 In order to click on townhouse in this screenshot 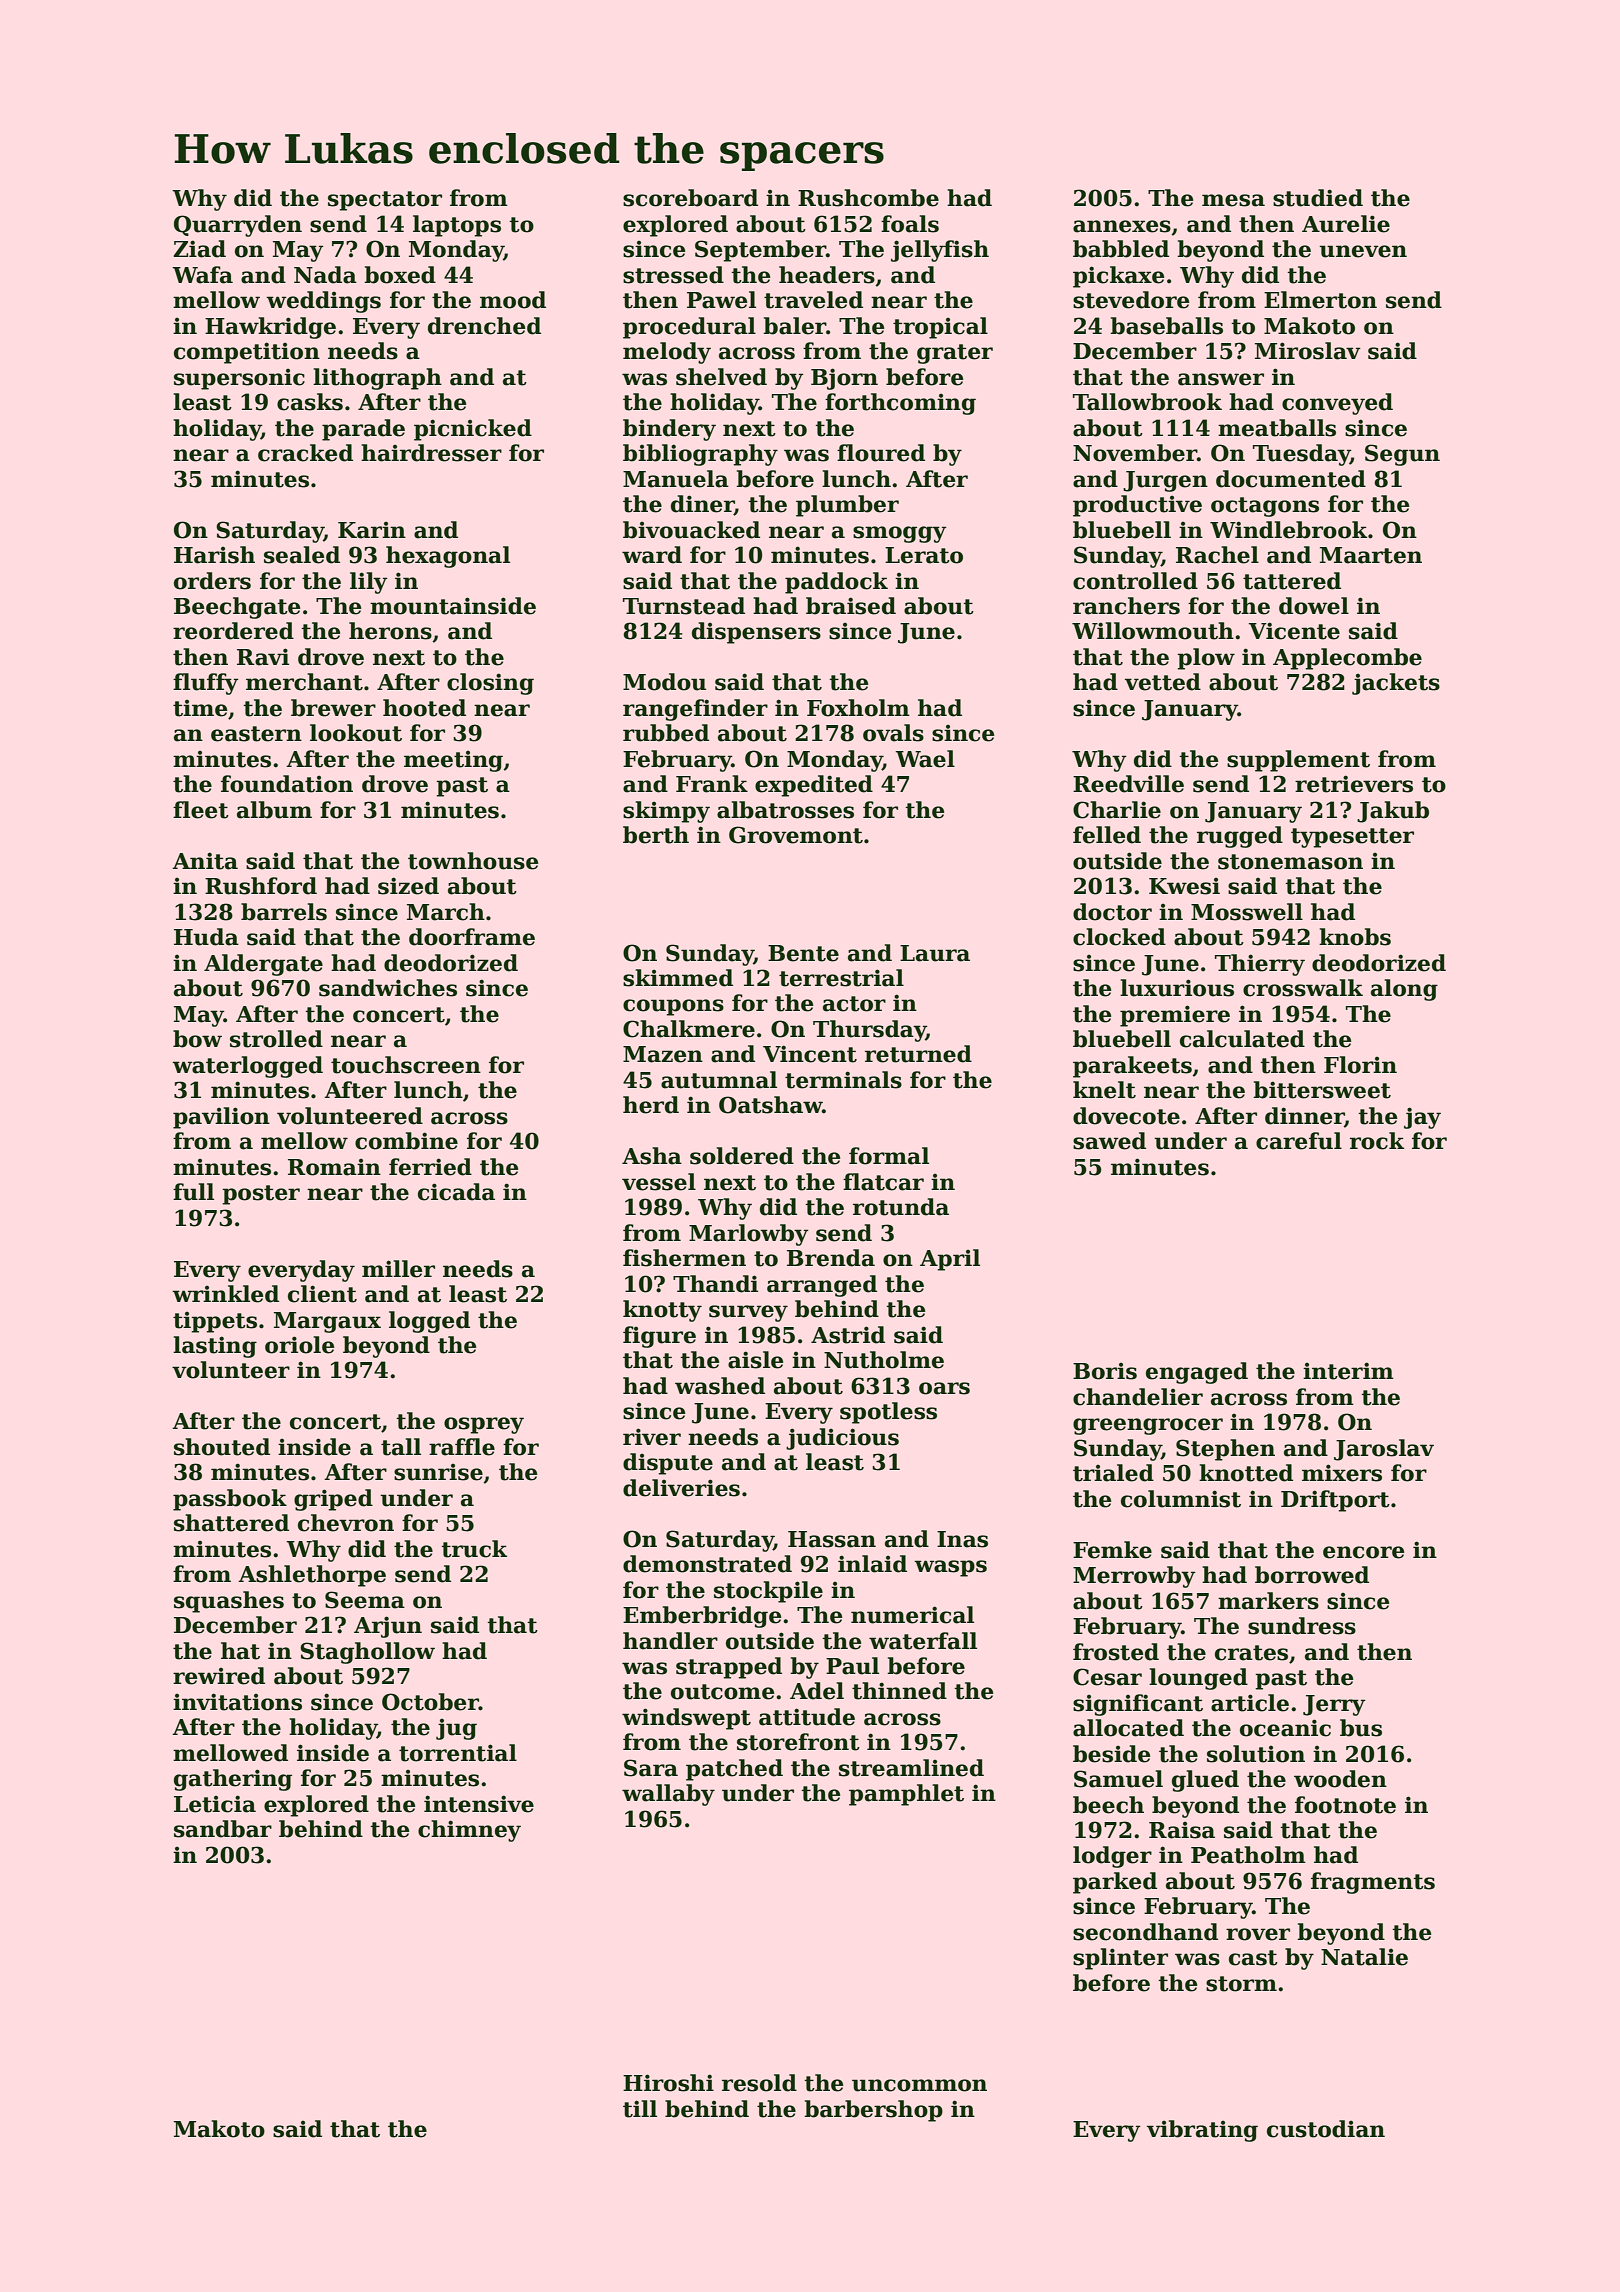, I will do `click(473, 861)`.
